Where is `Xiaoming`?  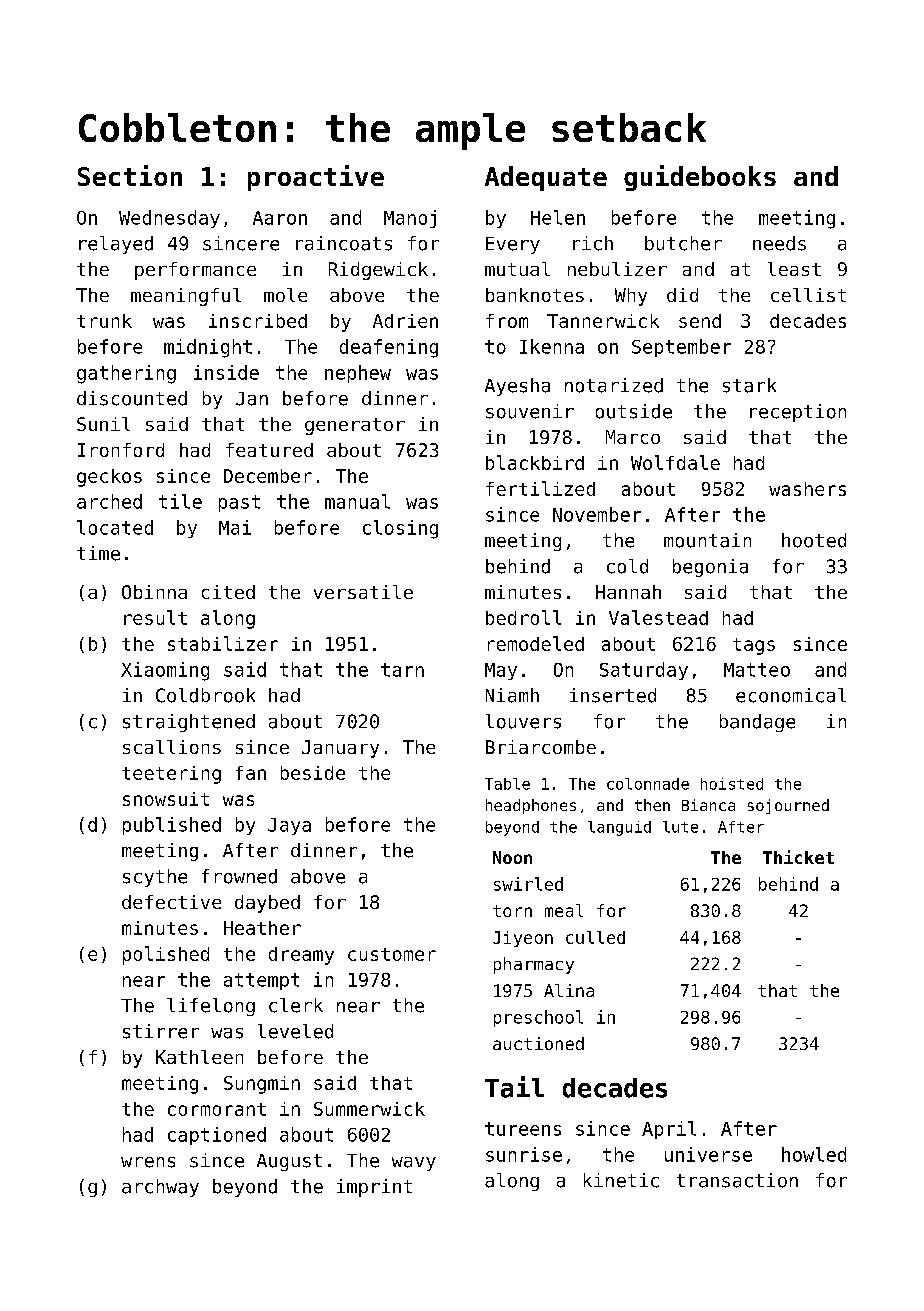 Xiaoming is located at coordinates (165, 671).
